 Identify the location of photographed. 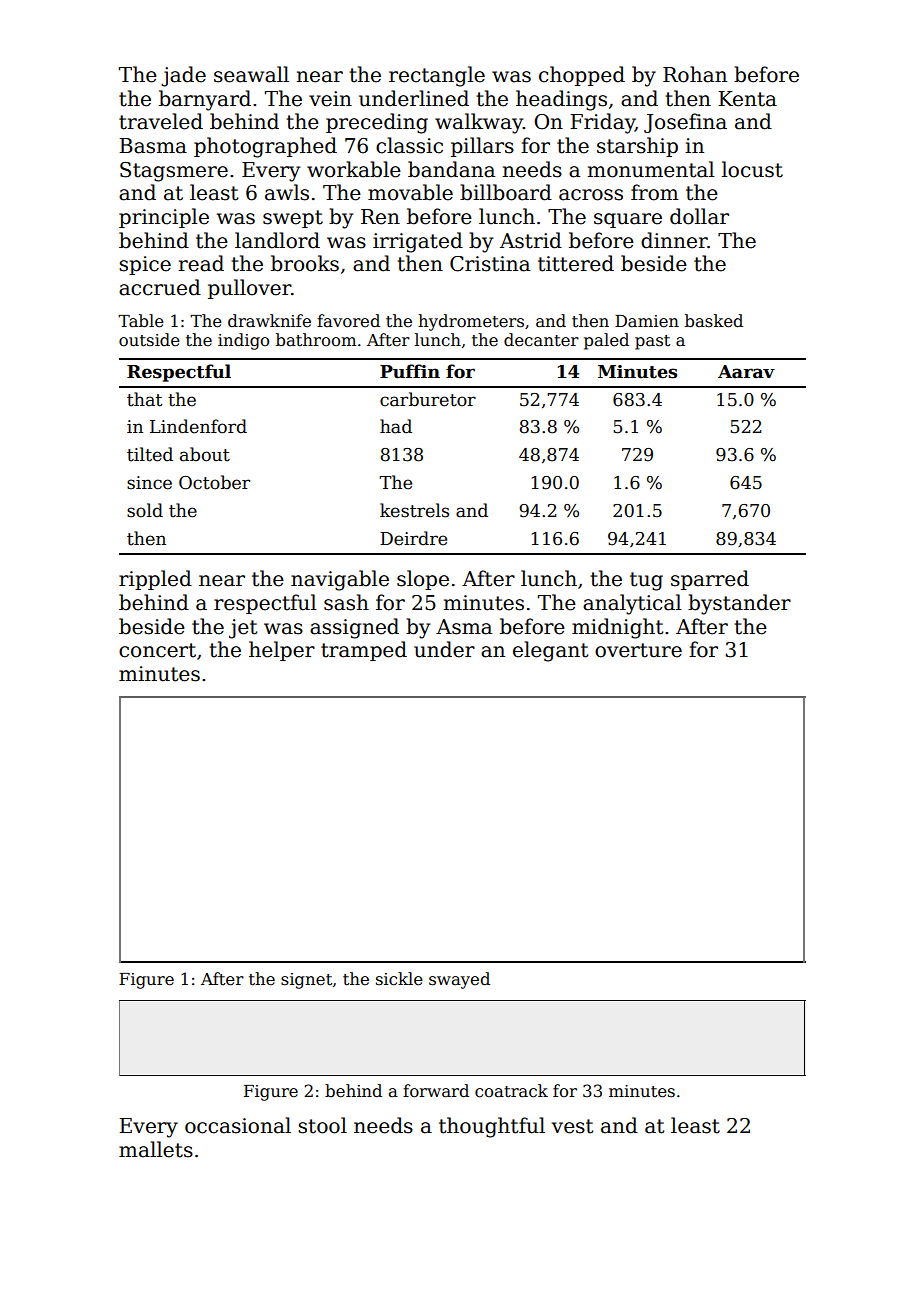
(265, 147).
